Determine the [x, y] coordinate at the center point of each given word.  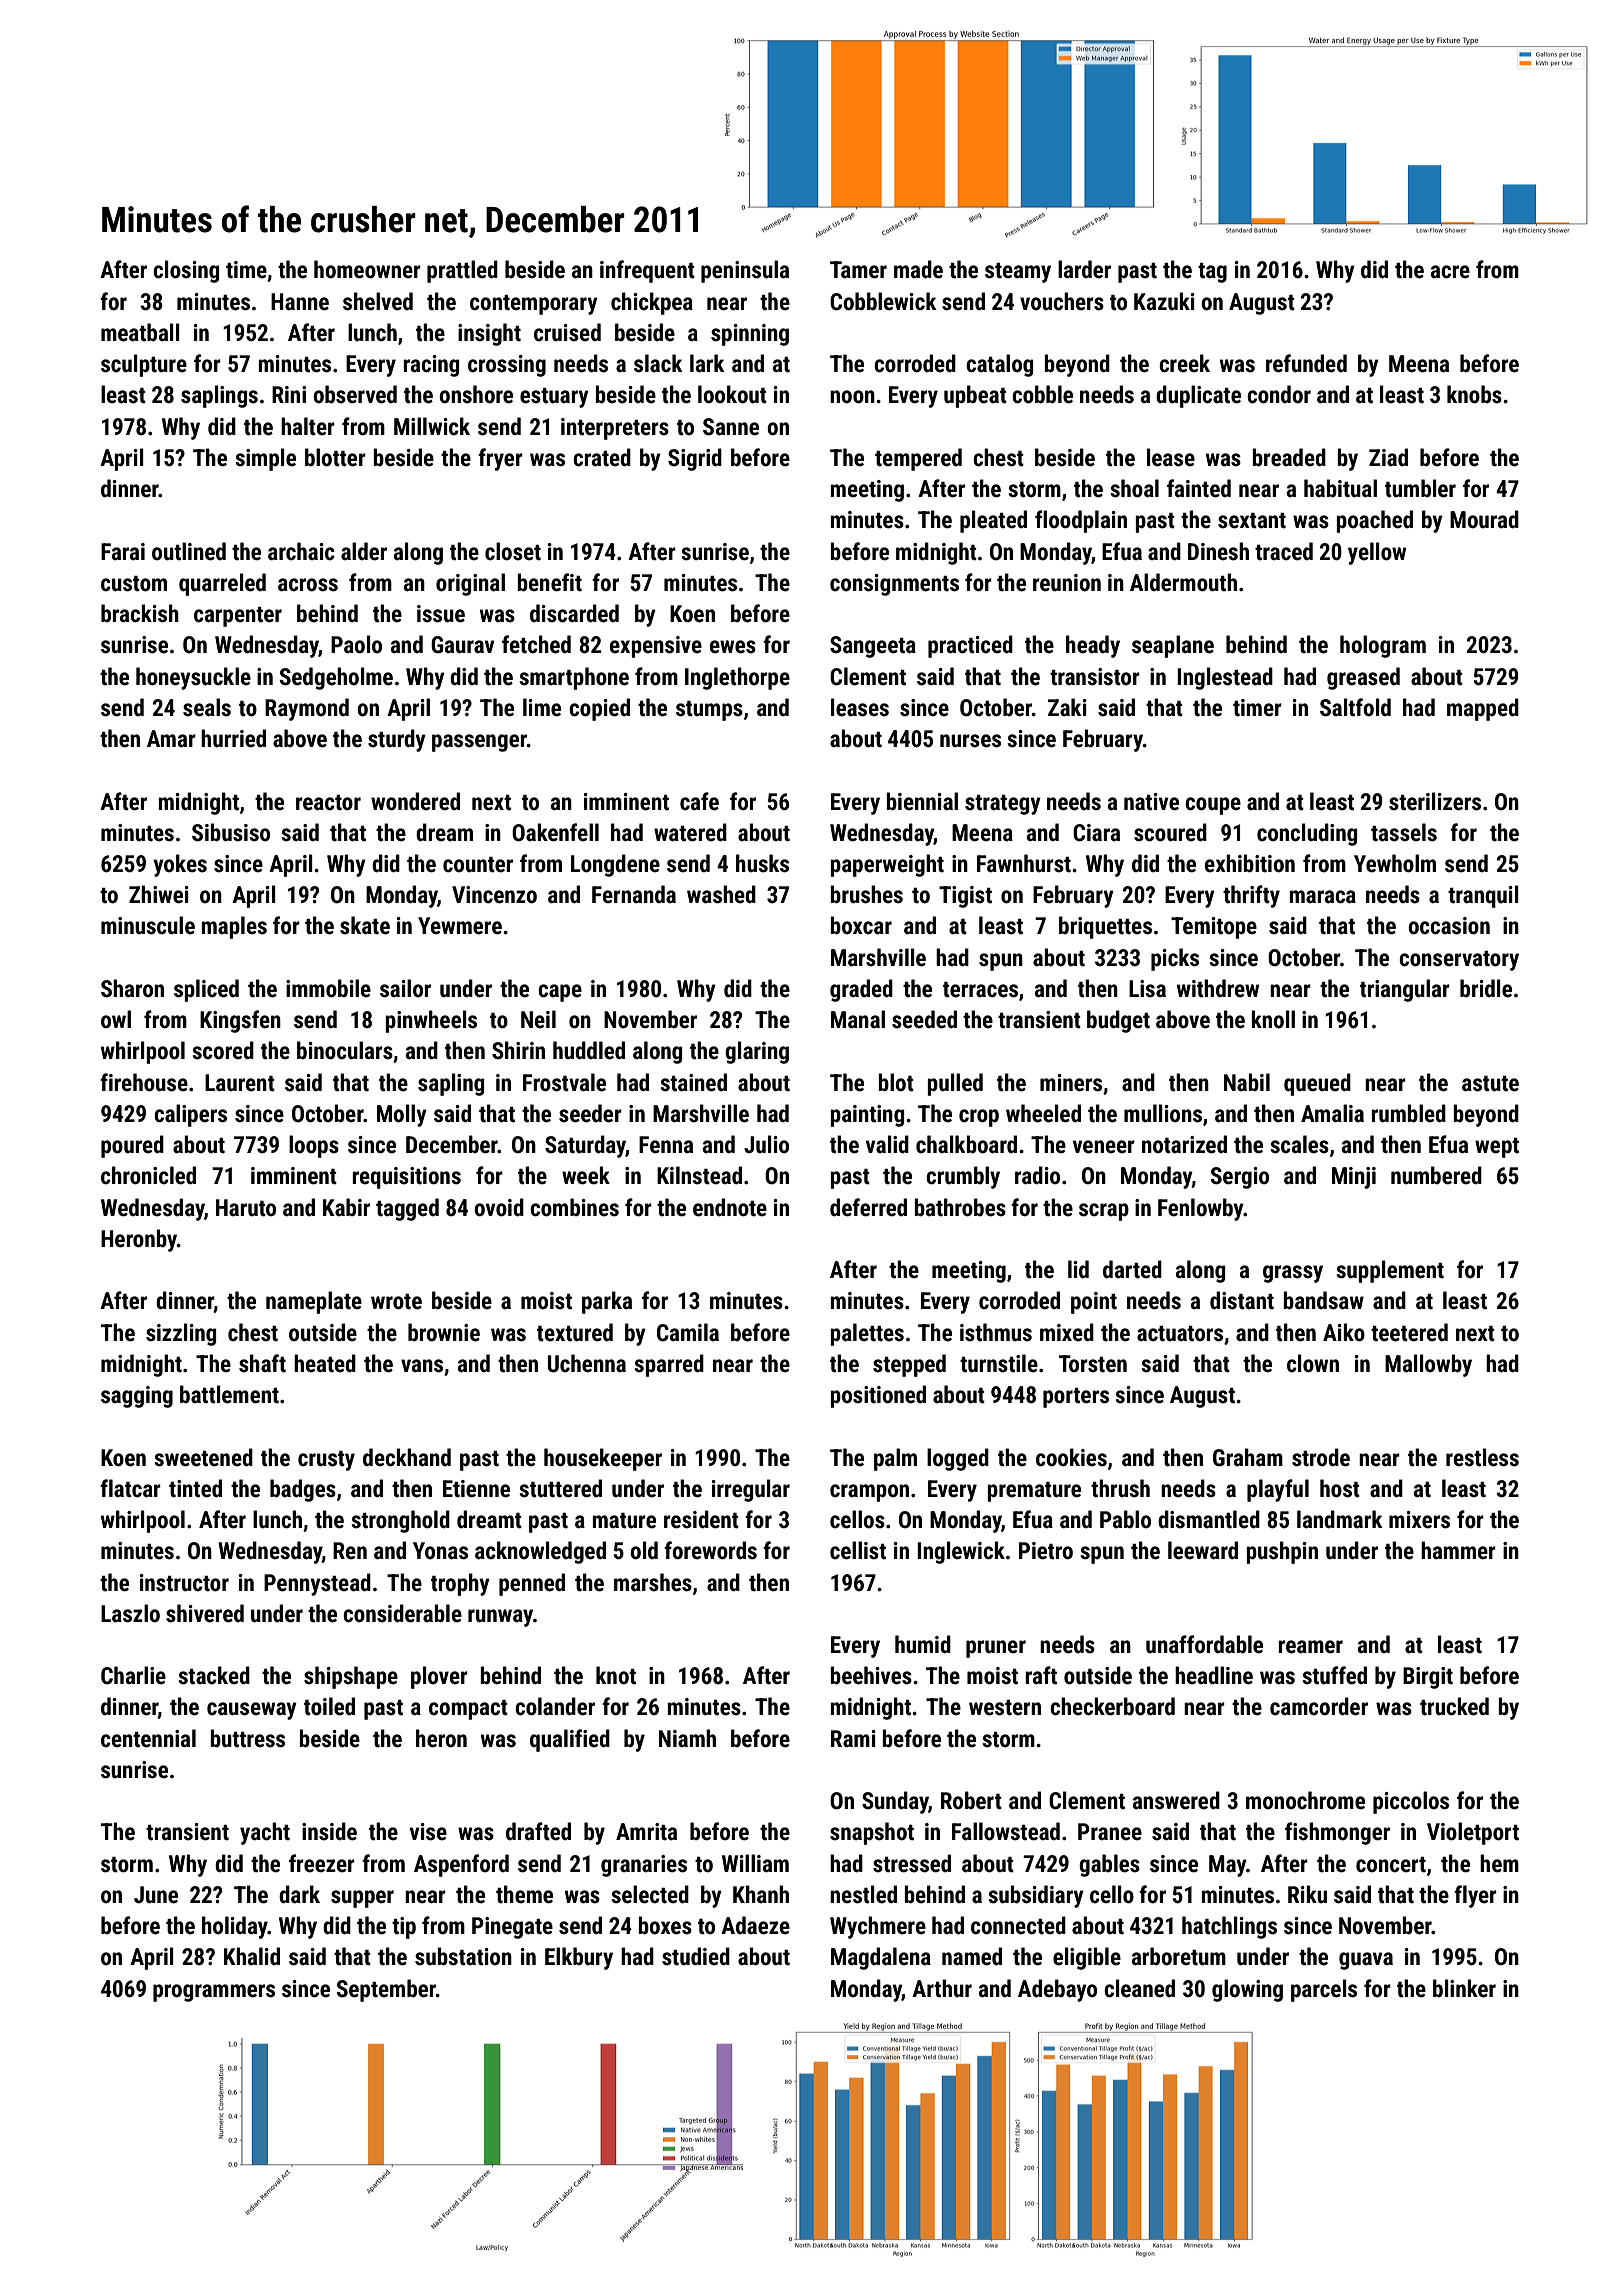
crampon [869, 1493]
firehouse [144, 1082]
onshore [476, 394]
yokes [180, 865]
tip [404, 1928]
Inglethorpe [737, 678]
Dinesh [1218, 551]
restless [1482, 1457]
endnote [730, 1207]
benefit [550, 582]
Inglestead [1225, 678]
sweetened [203, 1457]
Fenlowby [1201, 1209]
